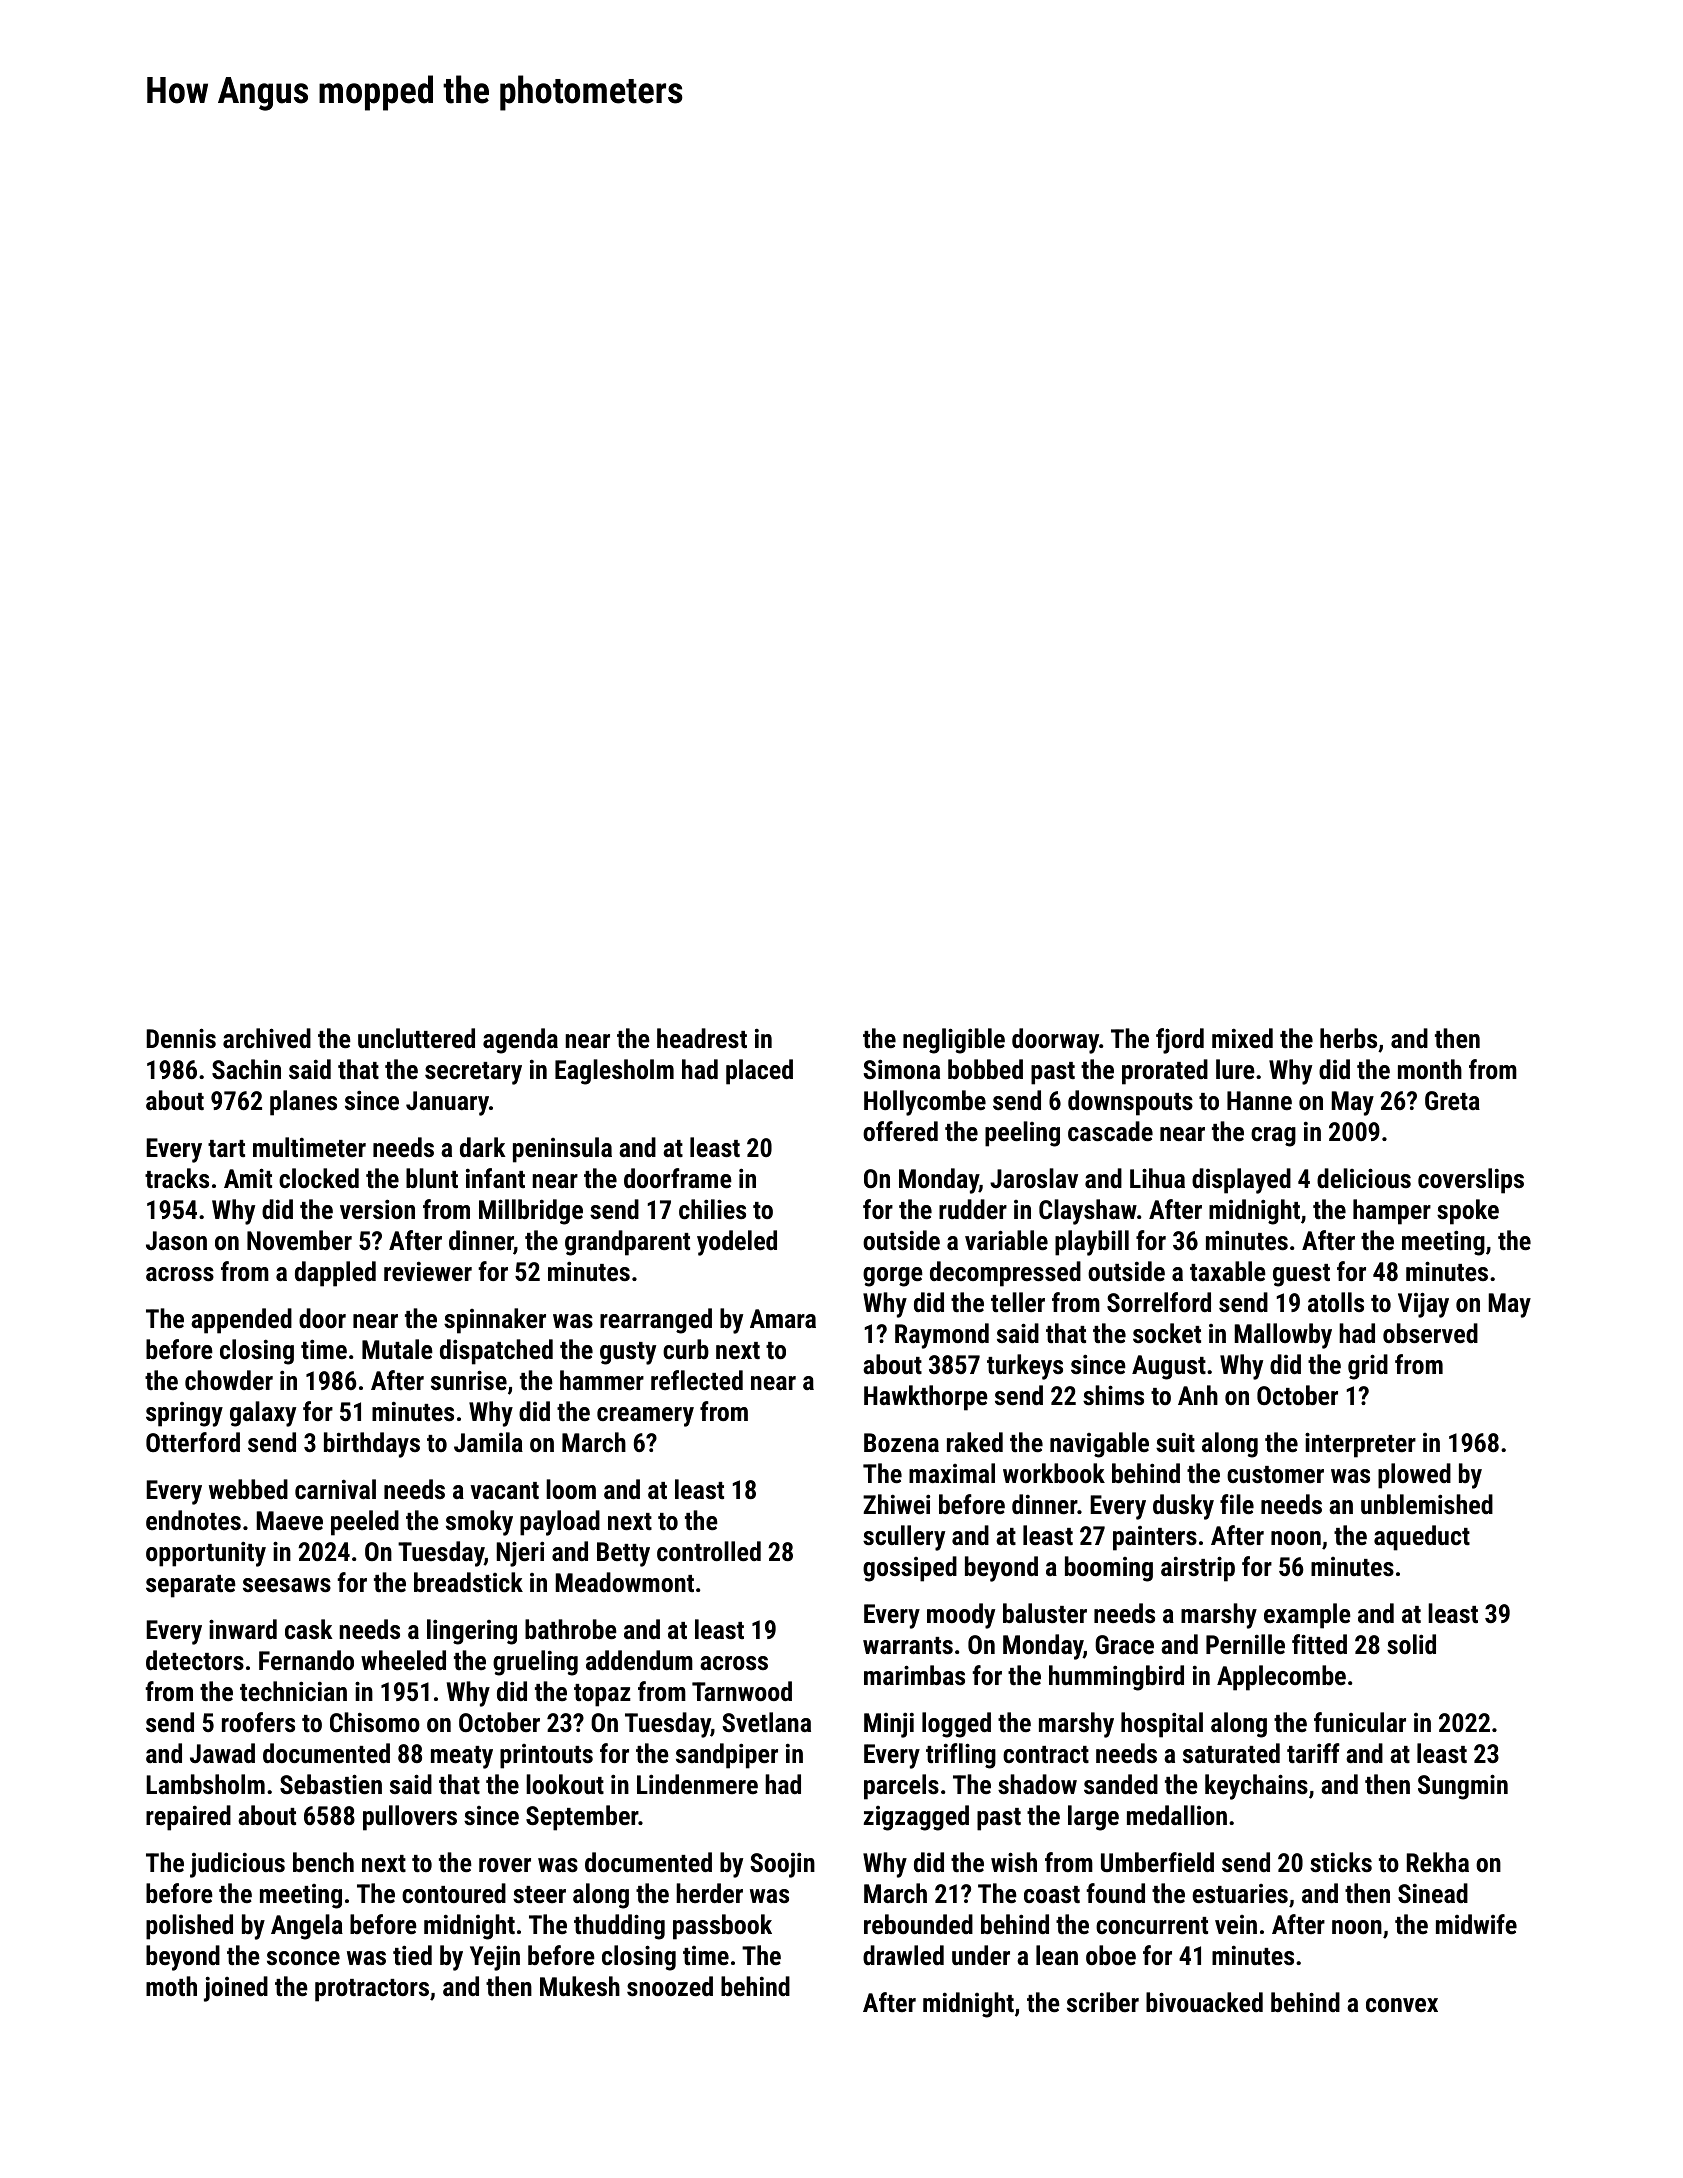 This page has height=2178, width=1683. Describe the element at coordinates (954, 1041) in the page. I see `negligible` at that location.
